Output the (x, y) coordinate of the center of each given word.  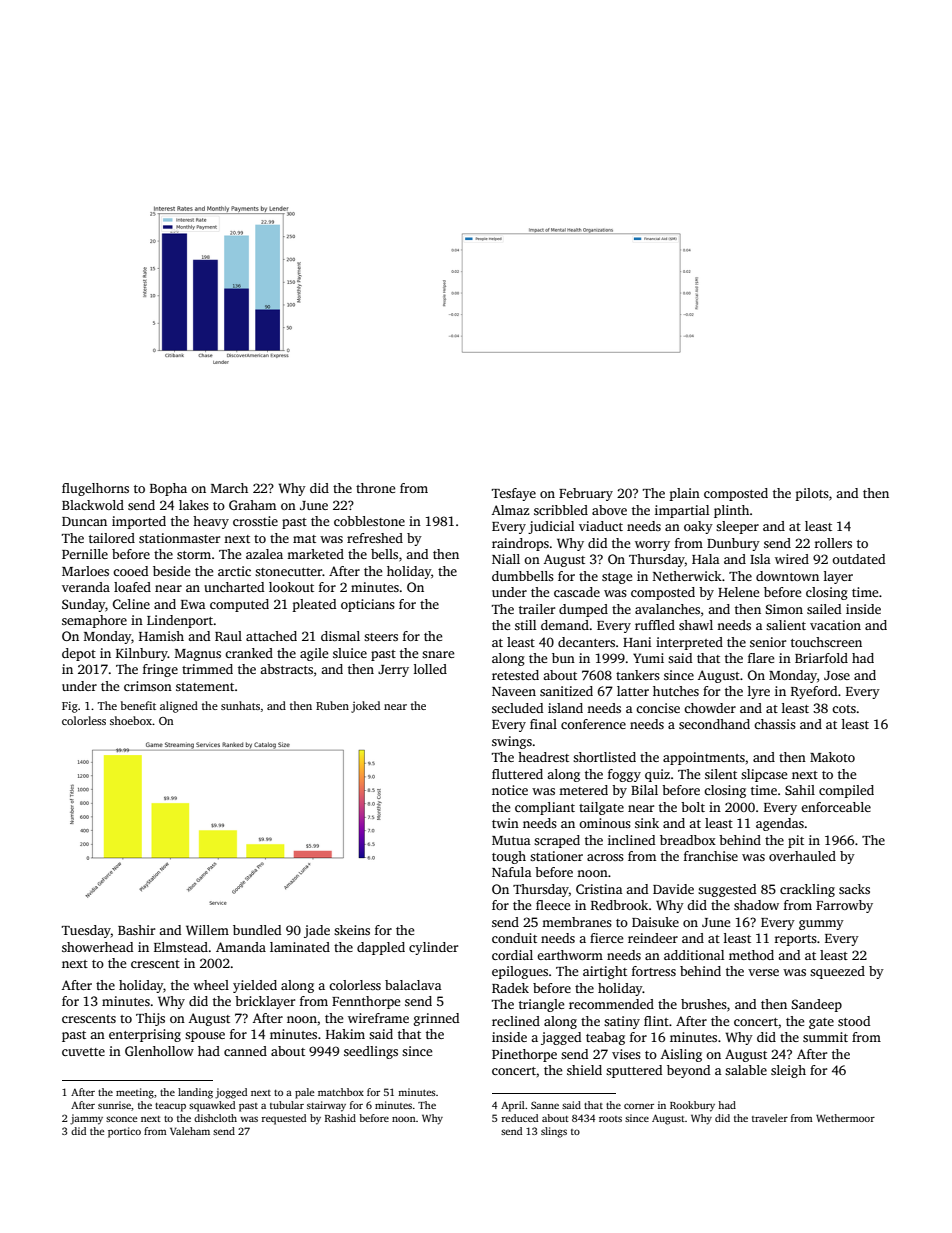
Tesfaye (514, 494)
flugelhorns (95, 489)
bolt (693, 807)
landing (195, 1093)
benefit (138, 705)
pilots (812, 494)
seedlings (371, 1052)
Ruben (332, 705)
